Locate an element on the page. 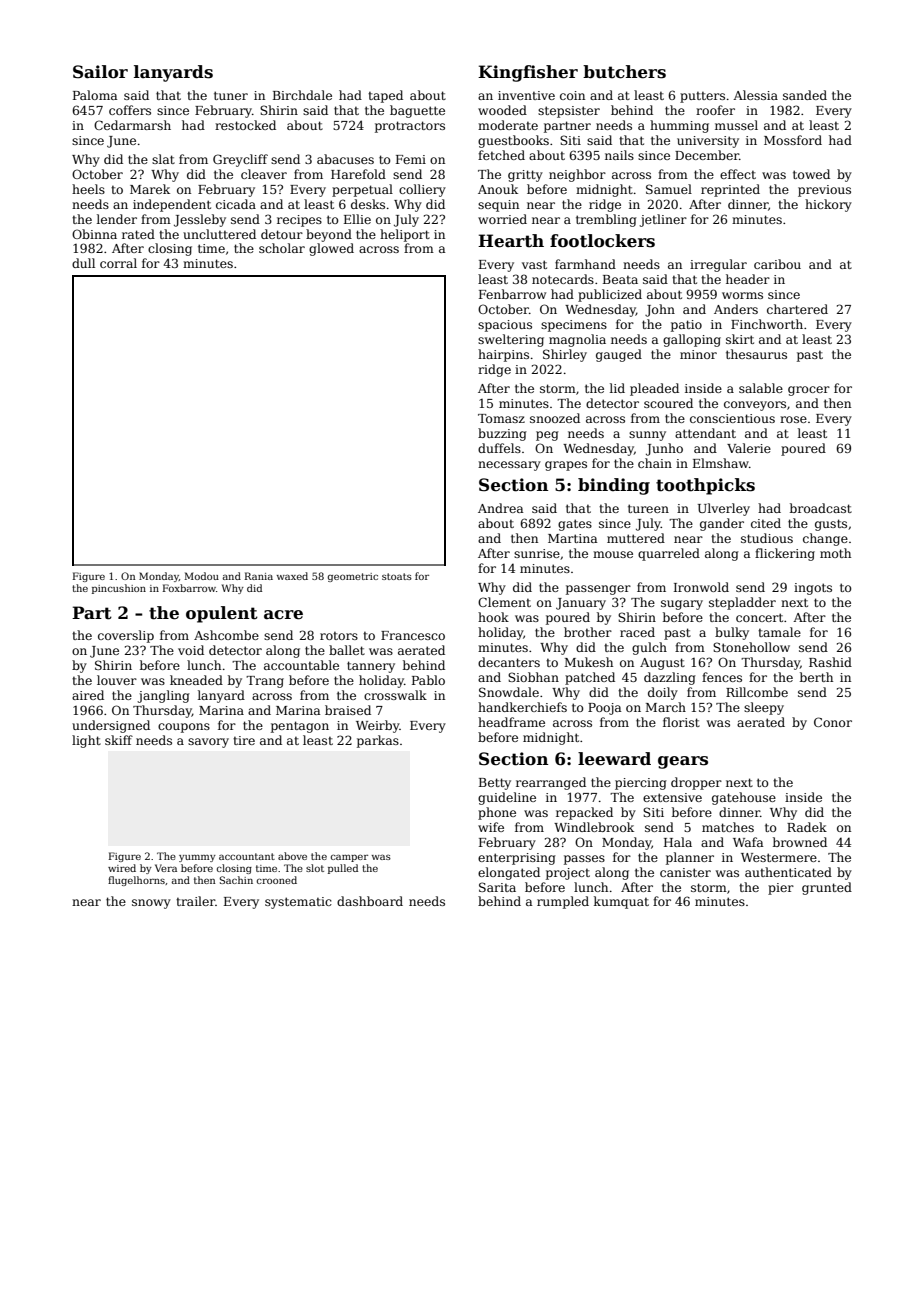 This page has height=1308, width=924. tuner is located at coordinates (231, 95).
